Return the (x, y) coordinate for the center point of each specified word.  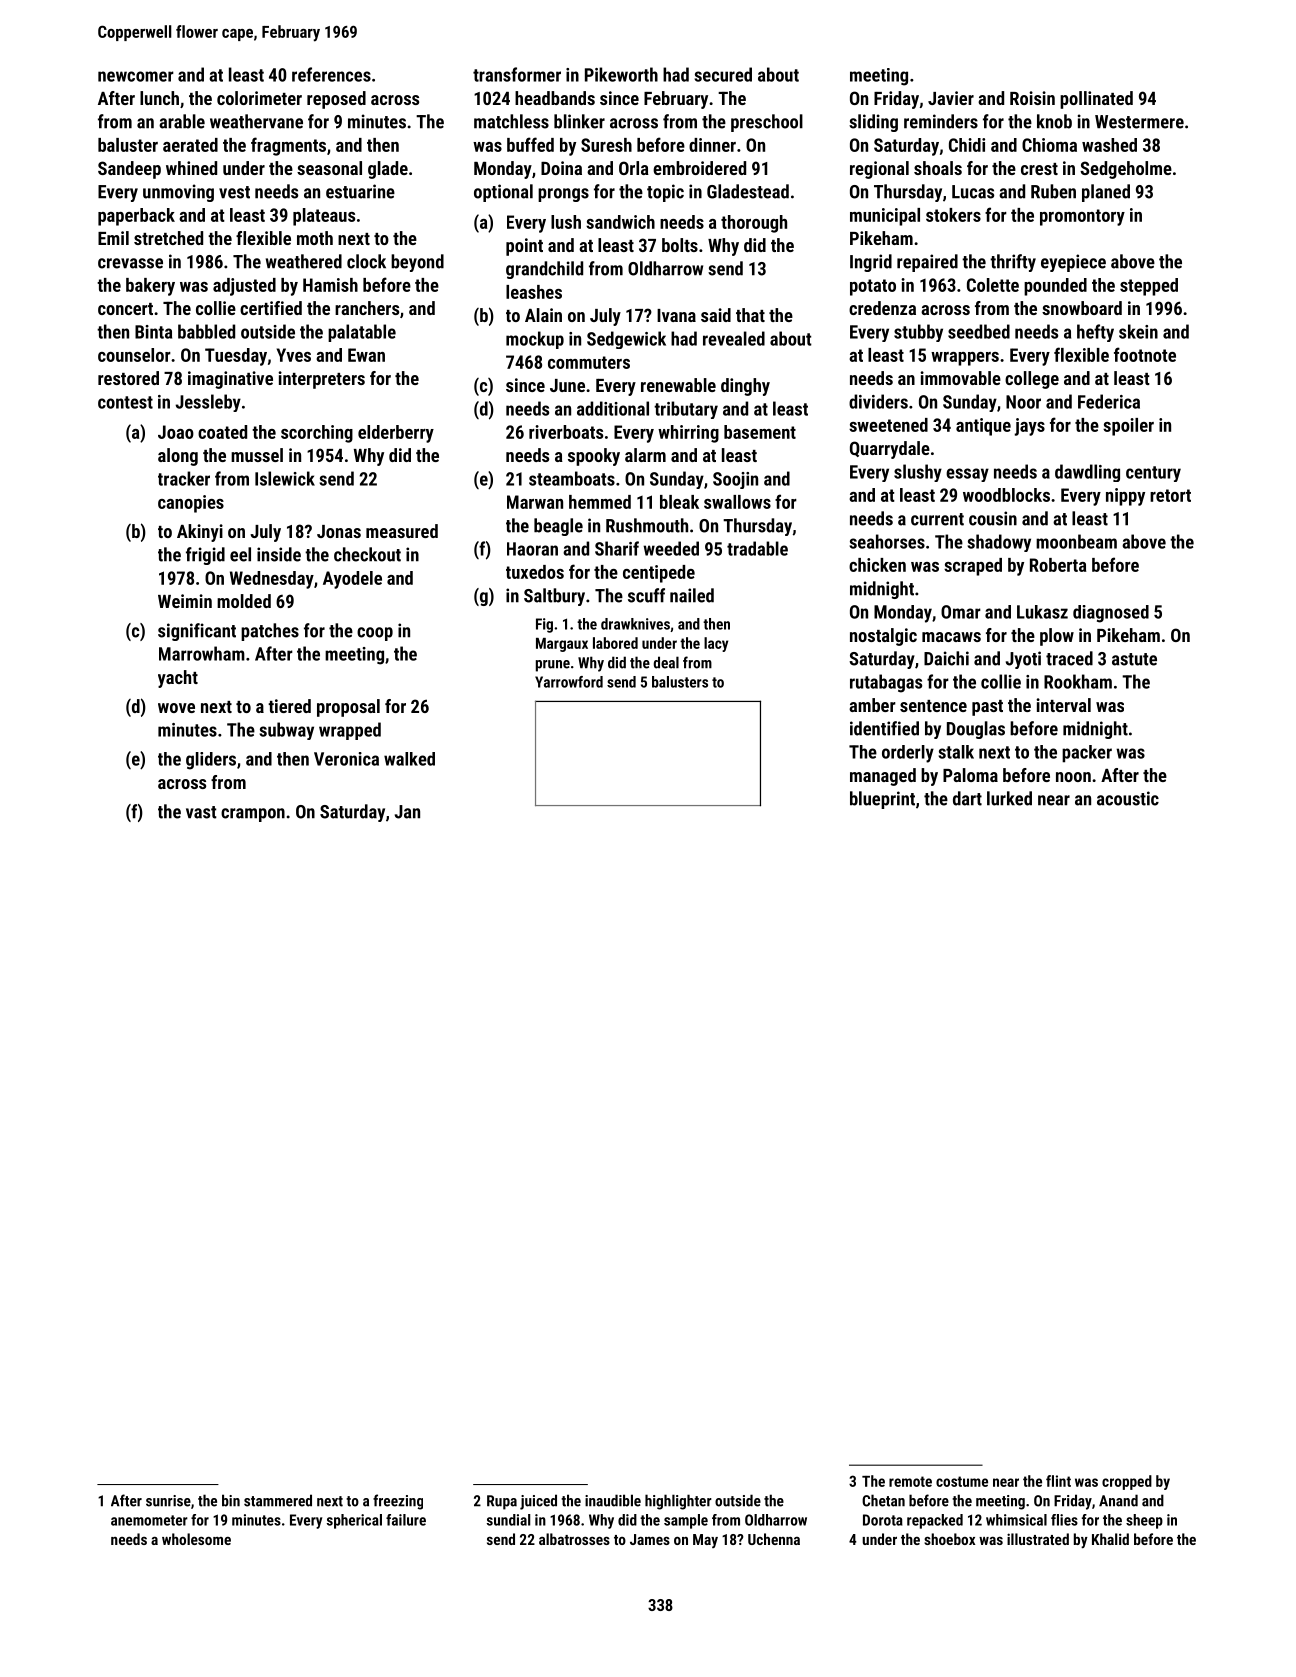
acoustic (1128, 798)
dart (967, 798)
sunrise (168, 1501)
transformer (517, 74)
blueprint (882, 800)
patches (270, 632)
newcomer (136, 76)
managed (883, 777)
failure (406, 1520)
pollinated (1096, 100)
